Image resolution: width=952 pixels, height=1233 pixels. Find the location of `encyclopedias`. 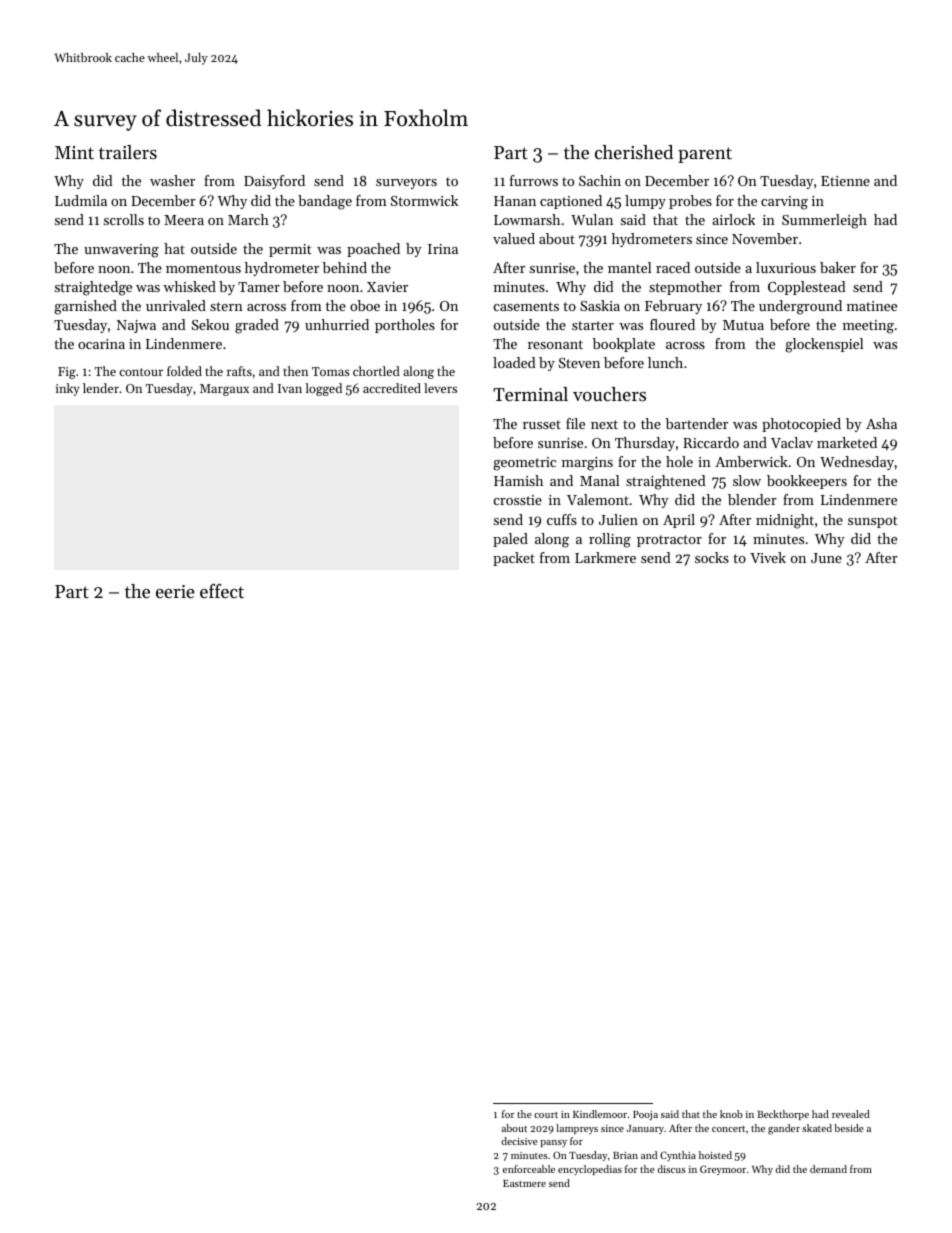

encyclopedias is located at coordinates (590, 1170).
